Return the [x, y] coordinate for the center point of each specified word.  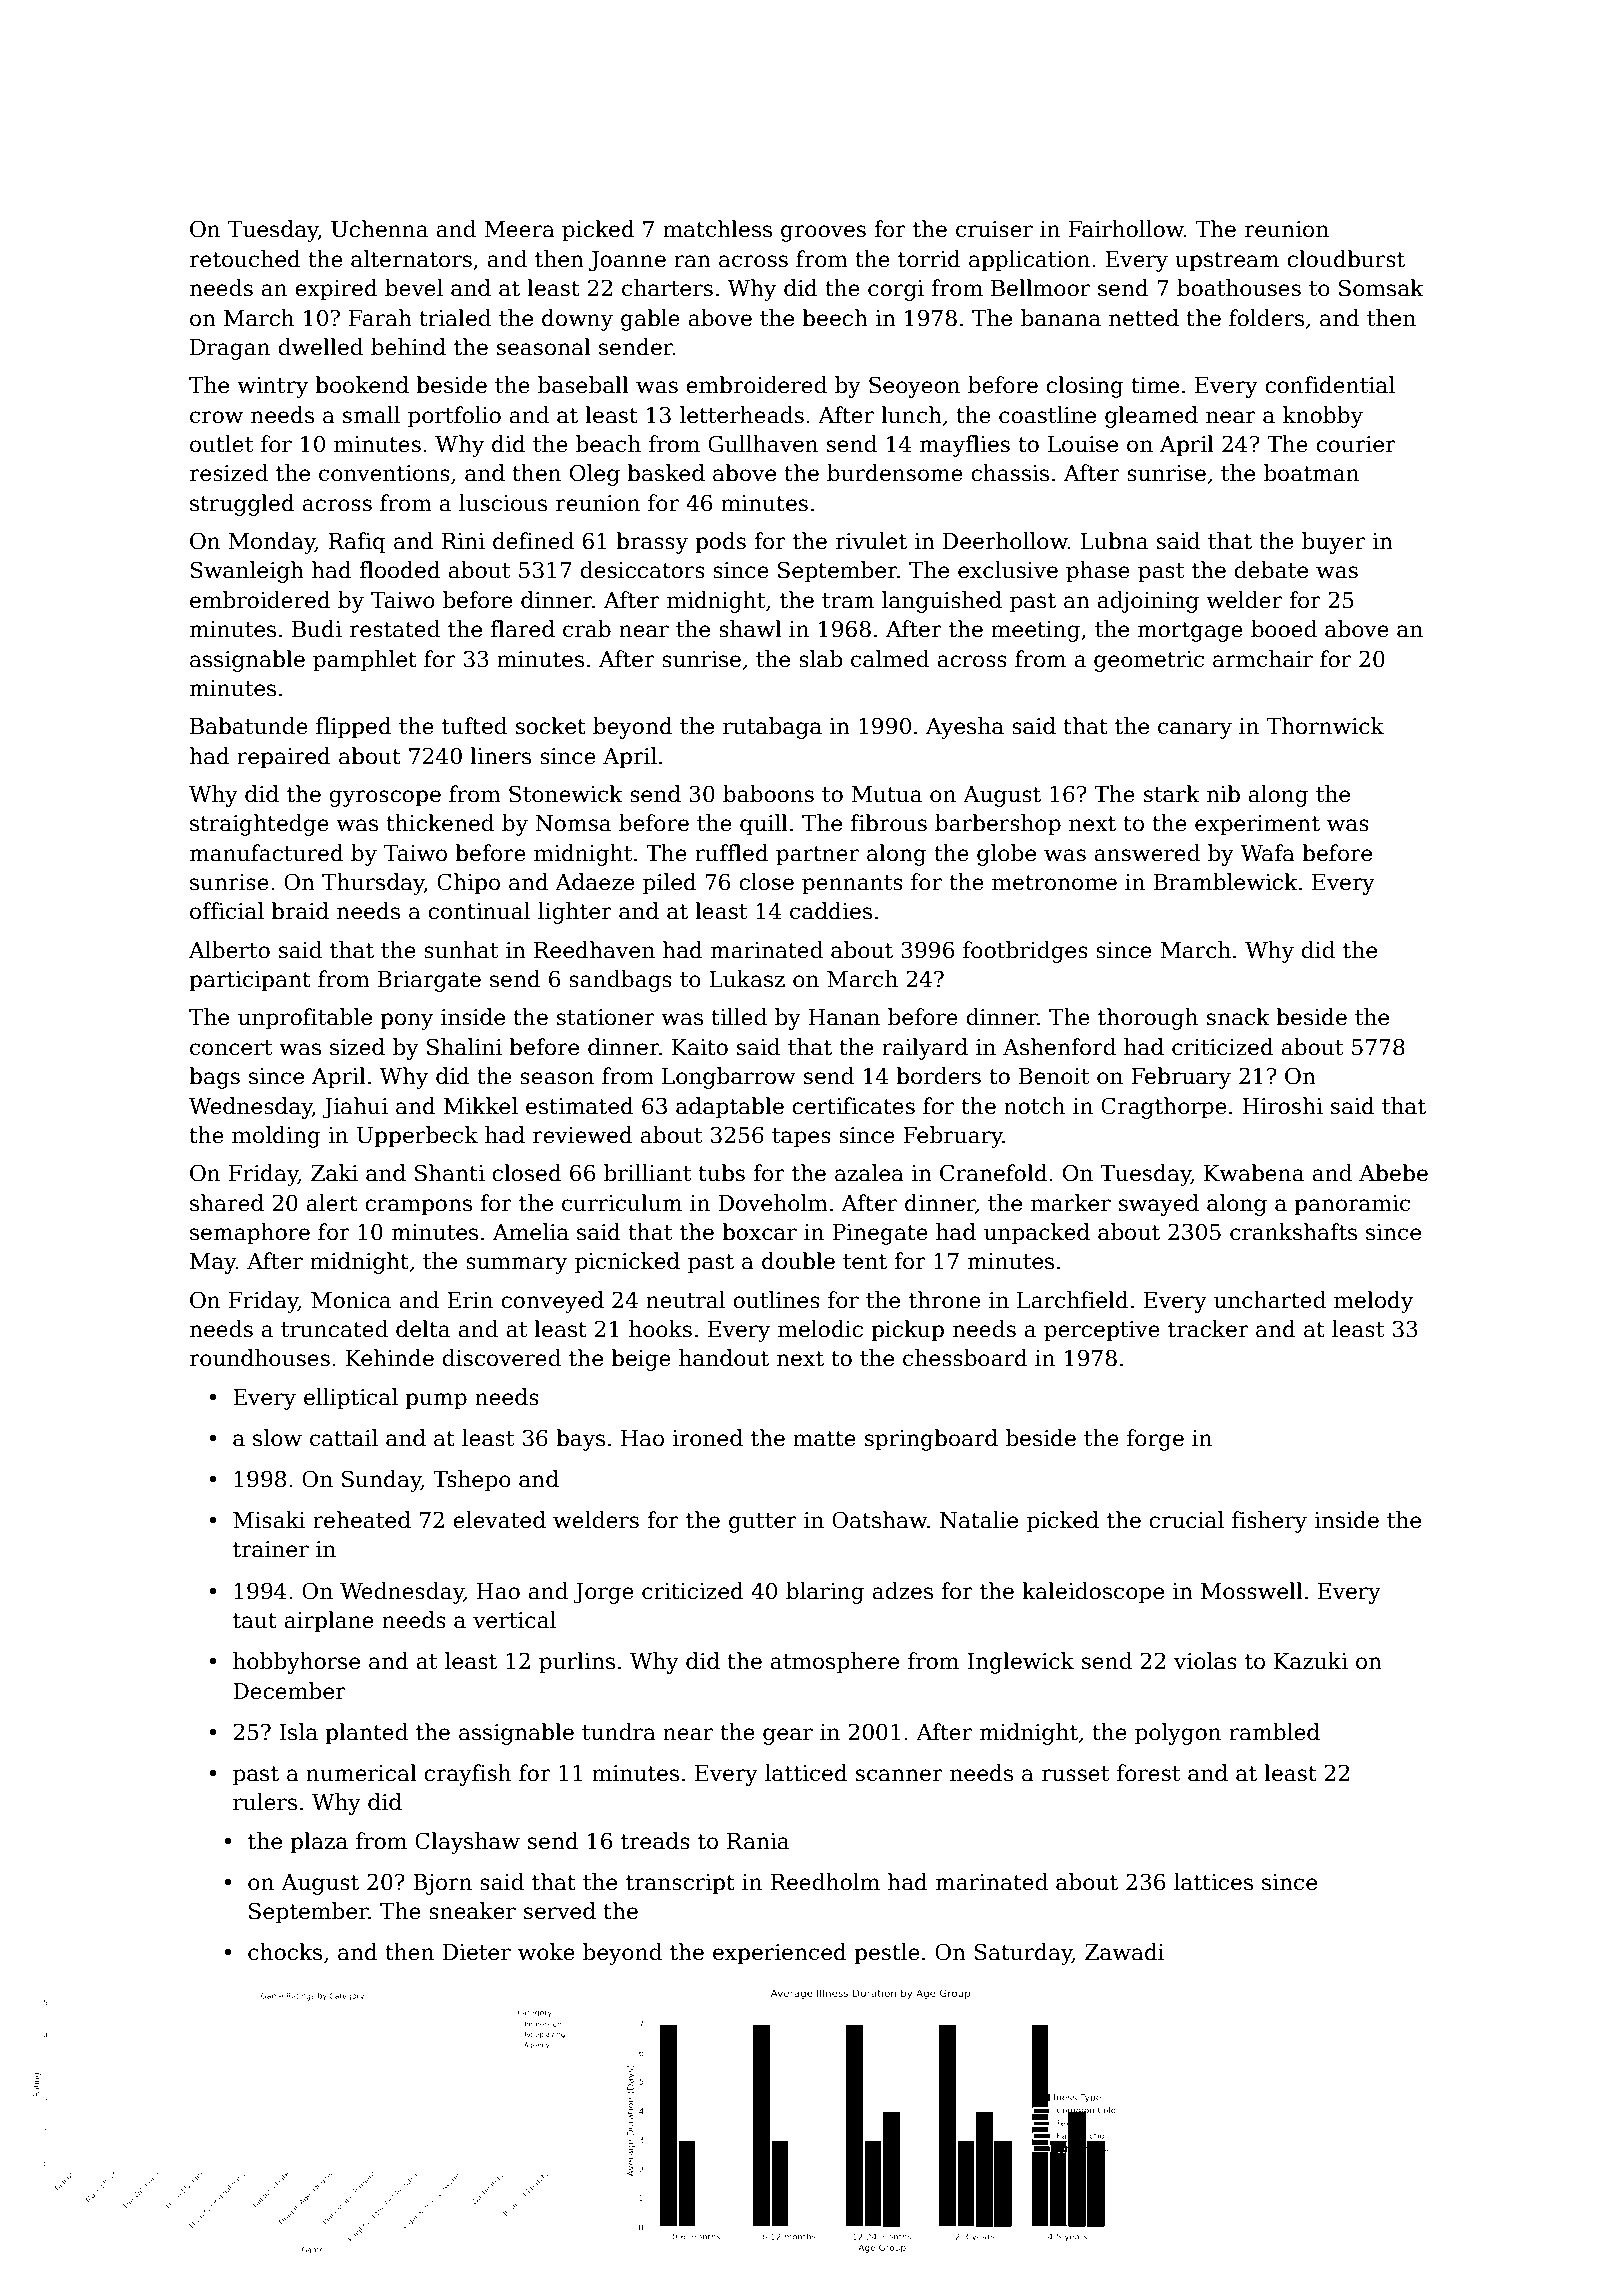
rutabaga [772, 728]
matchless [717, 229]
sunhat [461, 950]
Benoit [1054, 1076]
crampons [418, 1207]
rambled [1274, 1732]
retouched [245, 259]
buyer [1333, 543]
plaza [319, 1843]
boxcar [759, 1232]
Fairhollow [1126, 229]
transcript [680, 1884]
